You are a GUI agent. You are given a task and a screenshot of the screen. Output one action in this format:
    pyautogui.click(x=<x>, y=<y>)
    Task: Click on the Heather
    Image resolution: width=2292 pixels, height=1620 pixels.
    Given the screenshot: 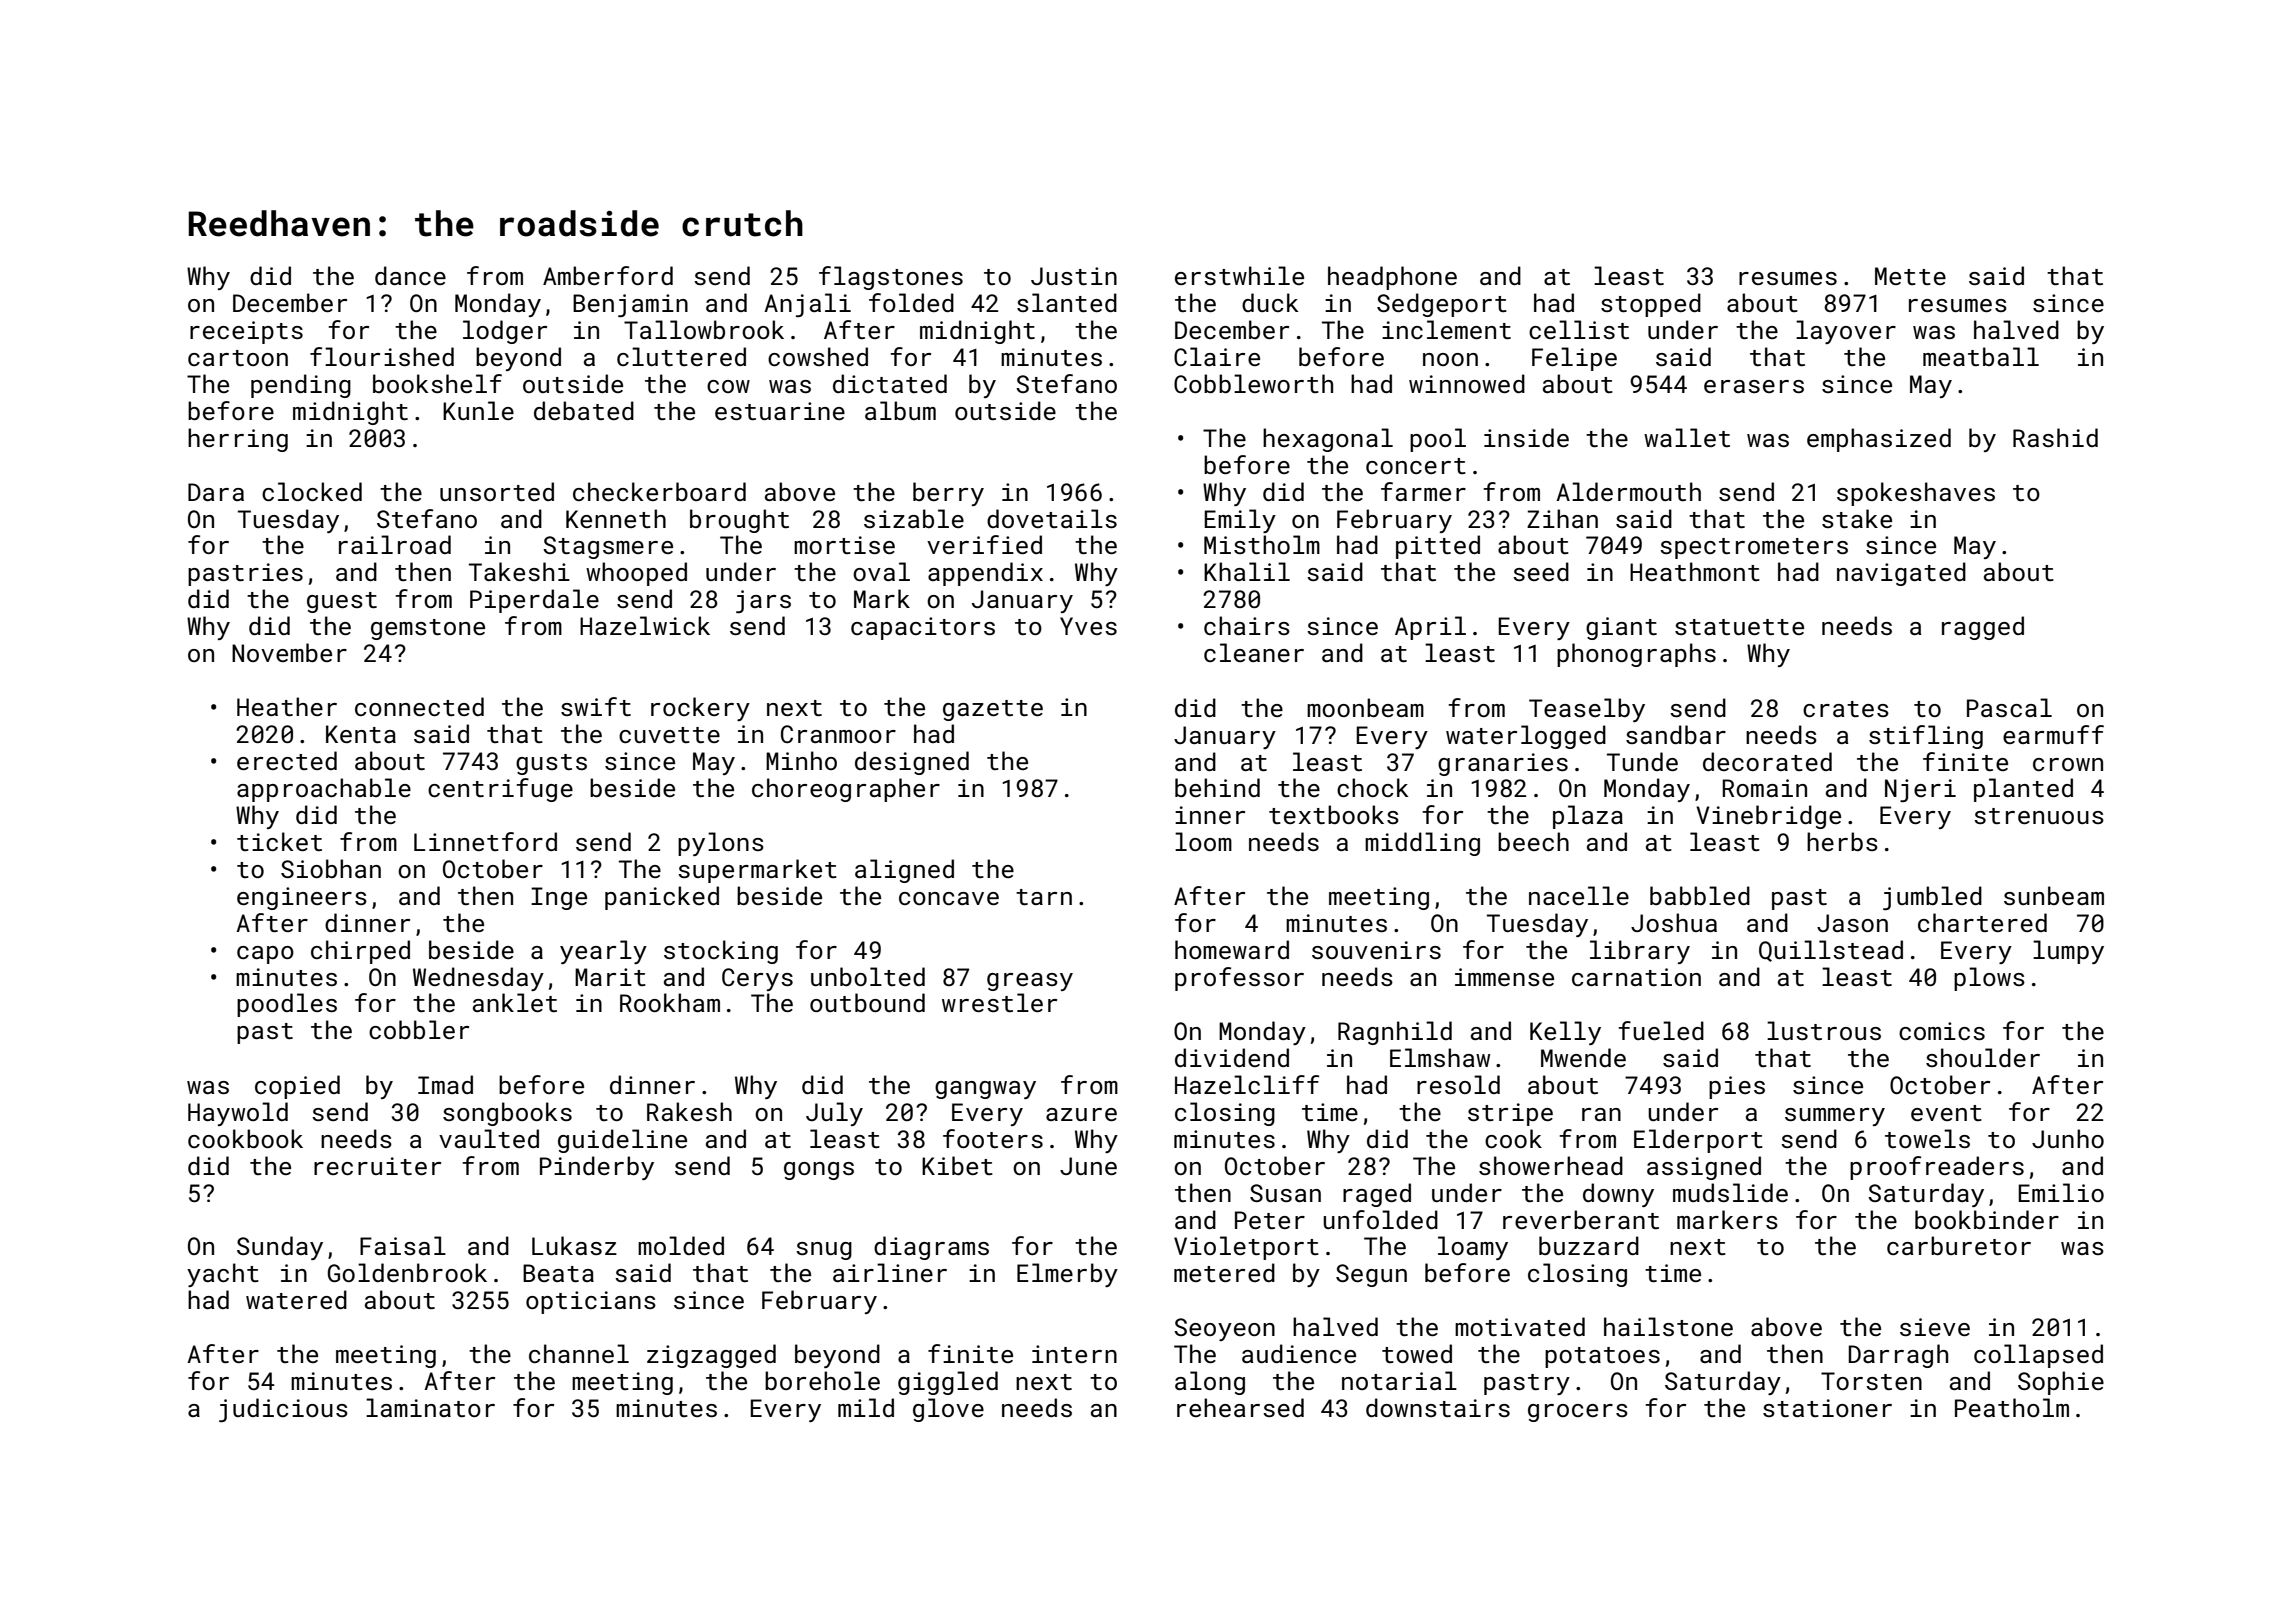 What is the action you would take?
    pyautogui.click(x=287, y=706)
